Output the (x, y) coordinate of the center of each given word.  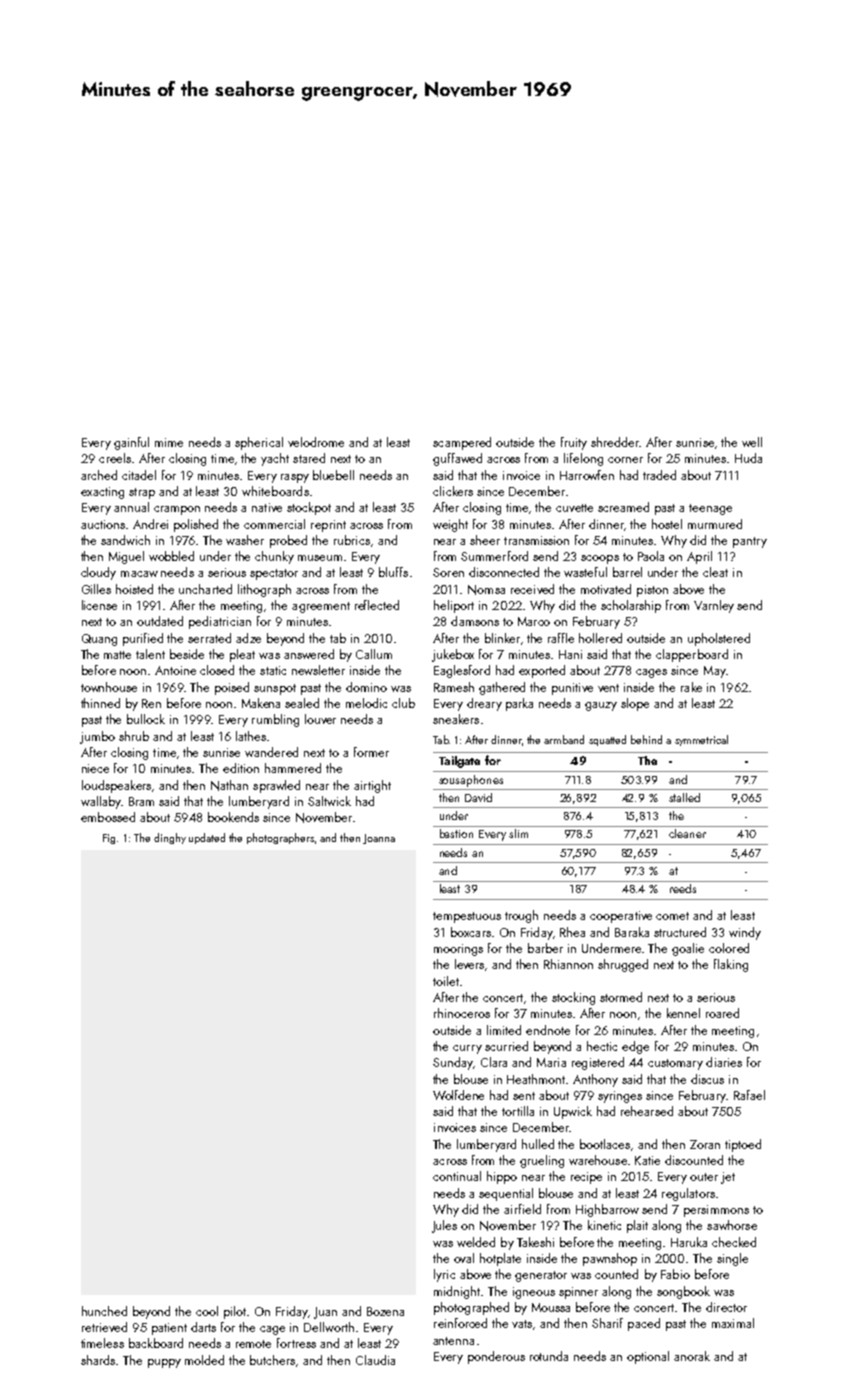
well (752, 442)
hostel (667, 524)
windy (745, 933)
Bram (141, 801)
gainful (131, 443)
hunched (104, 1311)
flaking (731, 965)
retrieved (104, 1327)
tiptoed (743, 1145)
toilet (446, 981)
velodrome (316, 442)
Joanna (379, 839)
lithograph (264, 590)
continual (457, 1176)
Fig (109, 839)
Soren (448, 572)
